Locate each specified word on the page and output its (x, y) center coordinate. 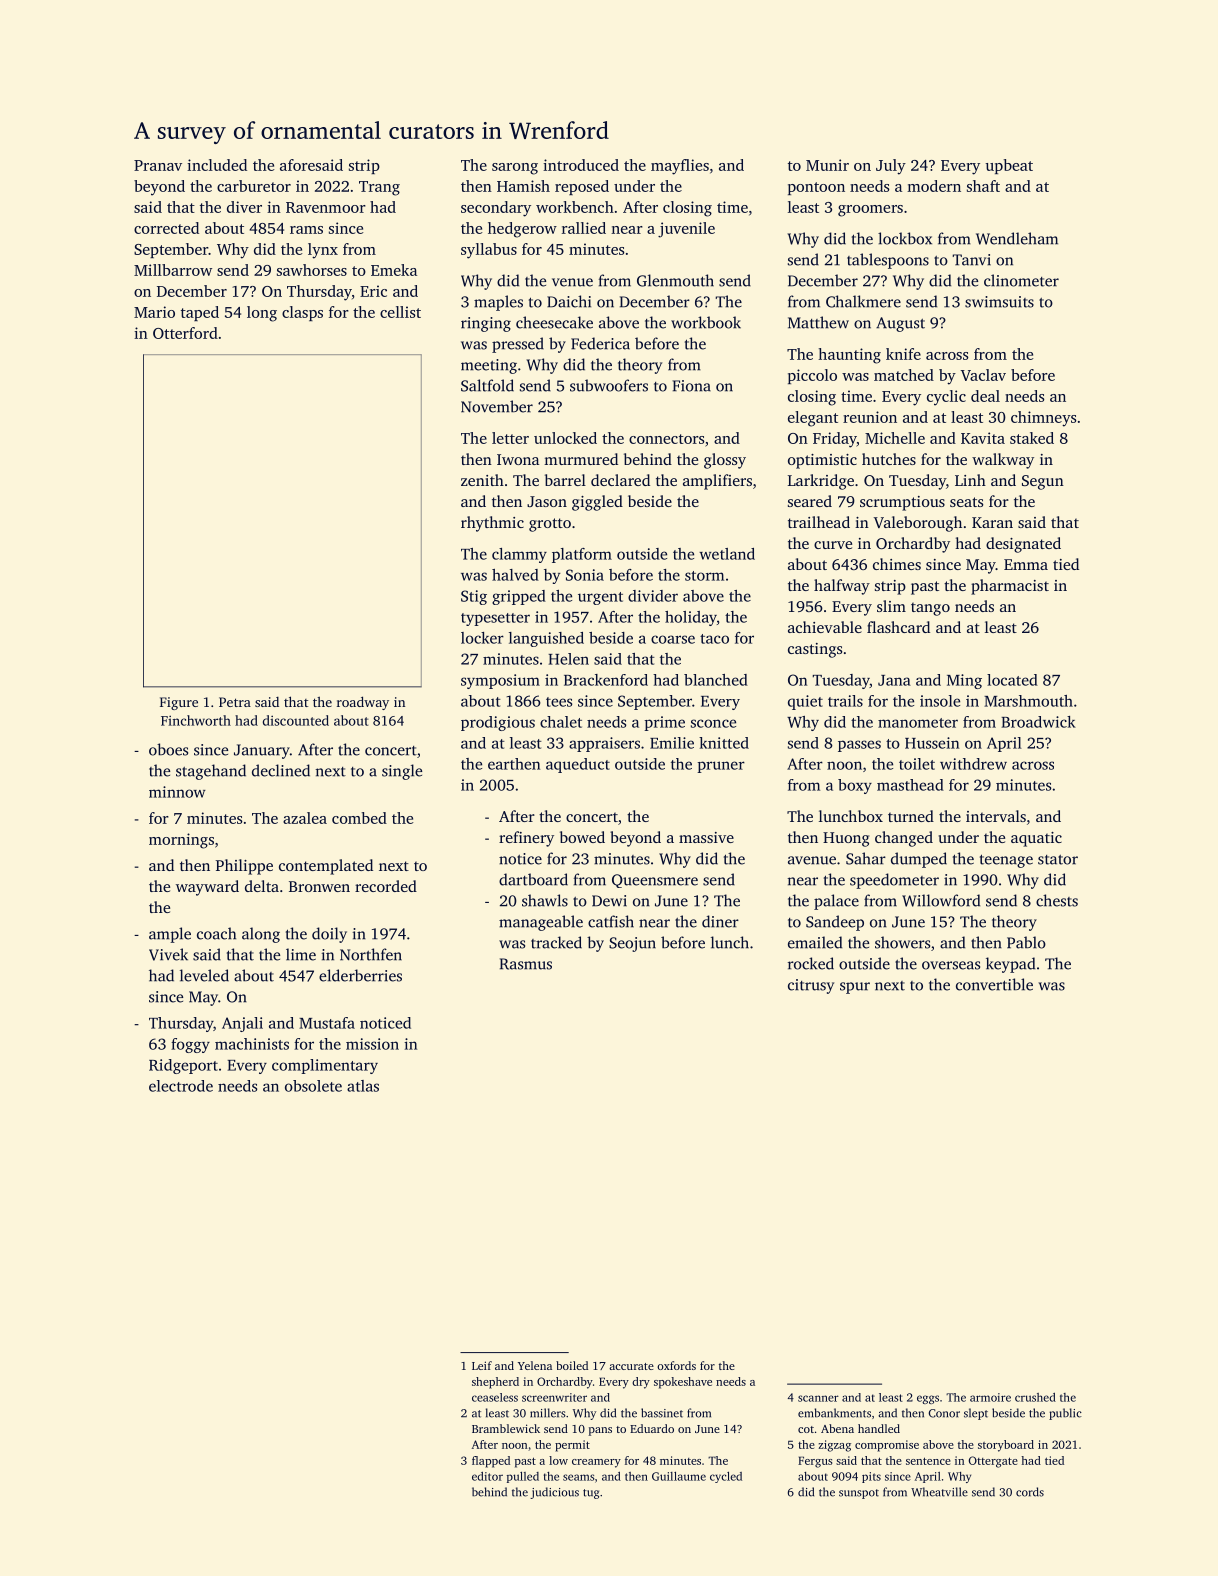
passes (859, 746)
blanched (716, 680)
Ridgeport (183, 1066)
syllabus (489, 251)
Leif (482, 1365)
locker (482, 638)
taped (200, 313)
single (402, 772)
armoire (990, 1397)
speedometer (894, 881)
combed (359, 818)
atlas (363, 1086)
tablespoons (888, 261)
